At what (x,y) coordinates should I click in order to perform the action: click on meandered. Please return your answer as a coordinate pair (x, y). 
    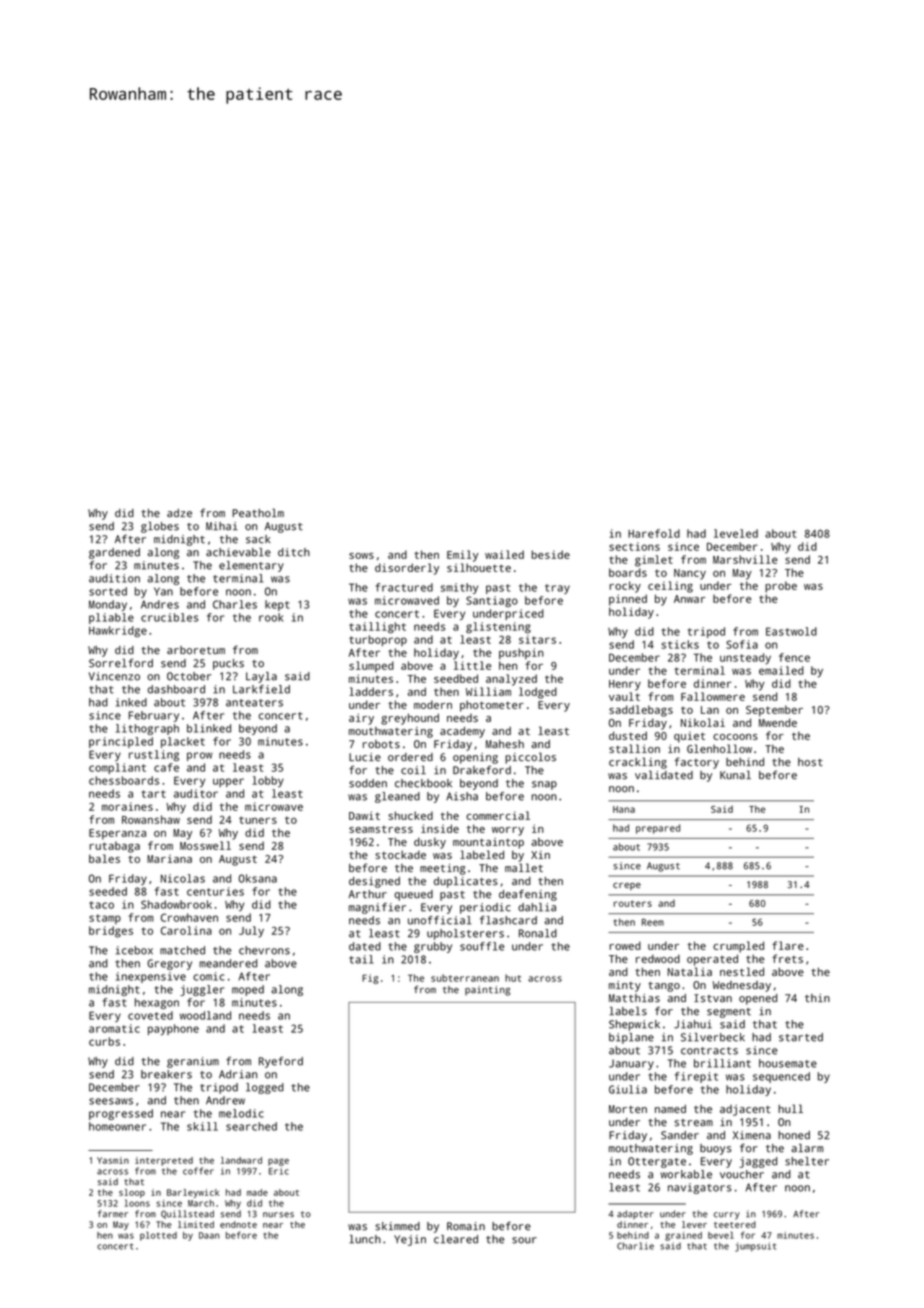
    Looking at the image, I should click on (228, 963).
